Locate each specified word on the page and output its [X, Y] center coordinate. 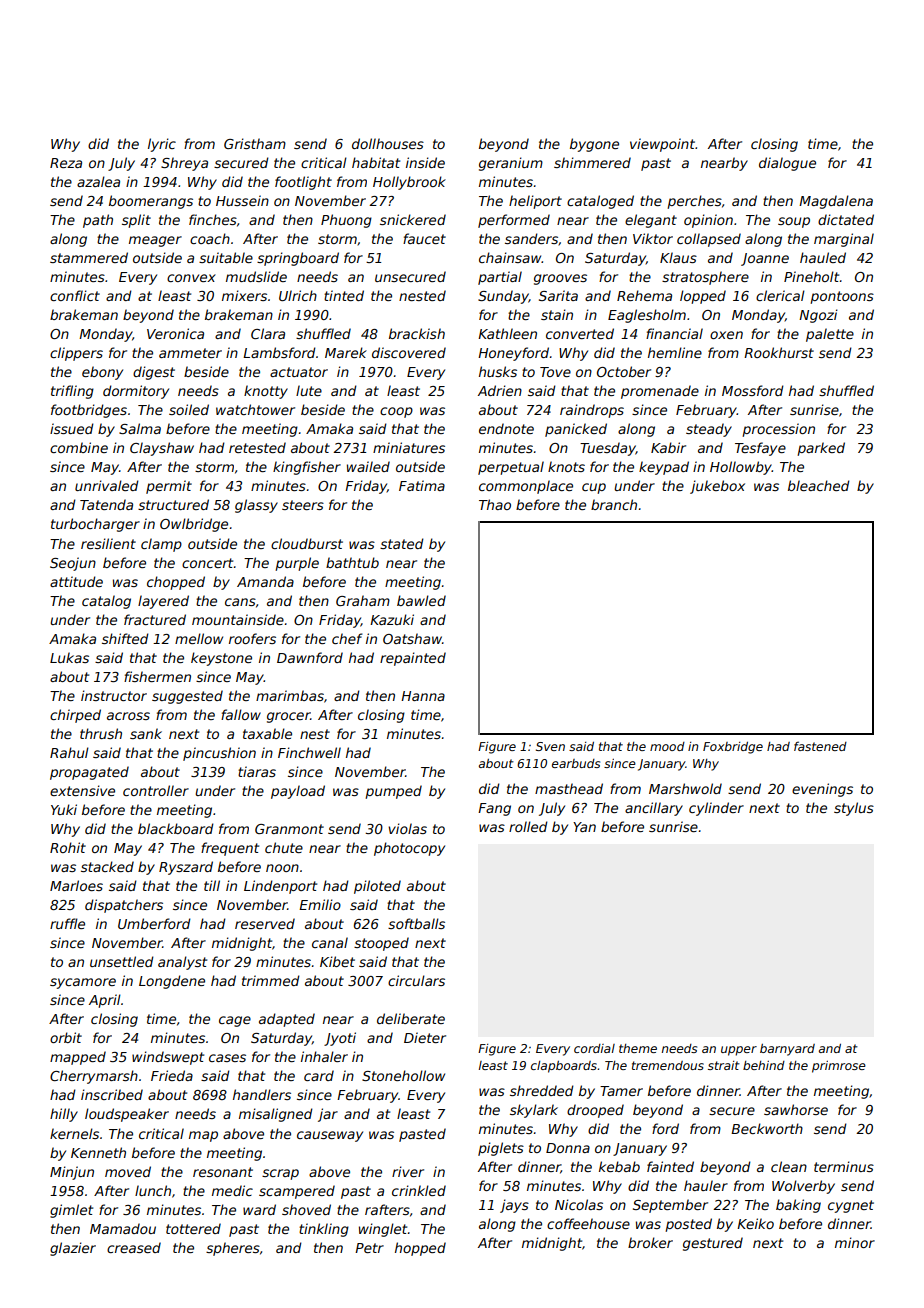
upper [739, 1051]
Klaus [678, 257]
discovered [409, 352]
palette [830, 335]
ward [259, 1209]
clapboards [564, 1067]
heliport [535, 202]
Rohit [68, 847]
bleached [819, 485]
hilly [64, 1115]
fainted [670, 1166]
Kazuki [392, 619]
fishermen [157, 676]
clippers [76, 354]
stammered [89, 257]
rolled [528, 826]
